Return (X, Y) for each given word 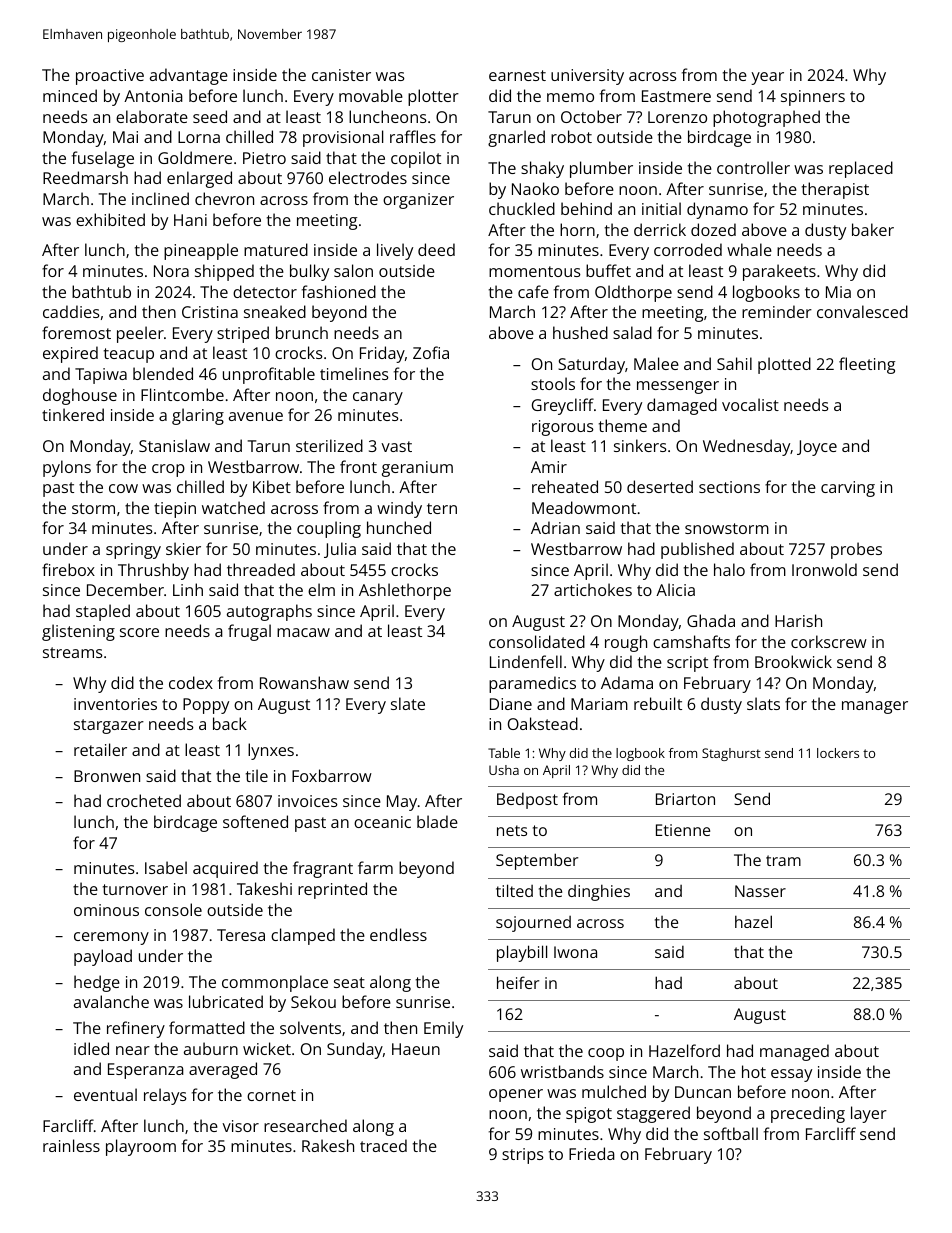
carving (848, 489)
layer (869, 1114)
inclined (160, 198)
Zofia (431, 352)
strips (523, 1156)
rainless (71, 1145)
